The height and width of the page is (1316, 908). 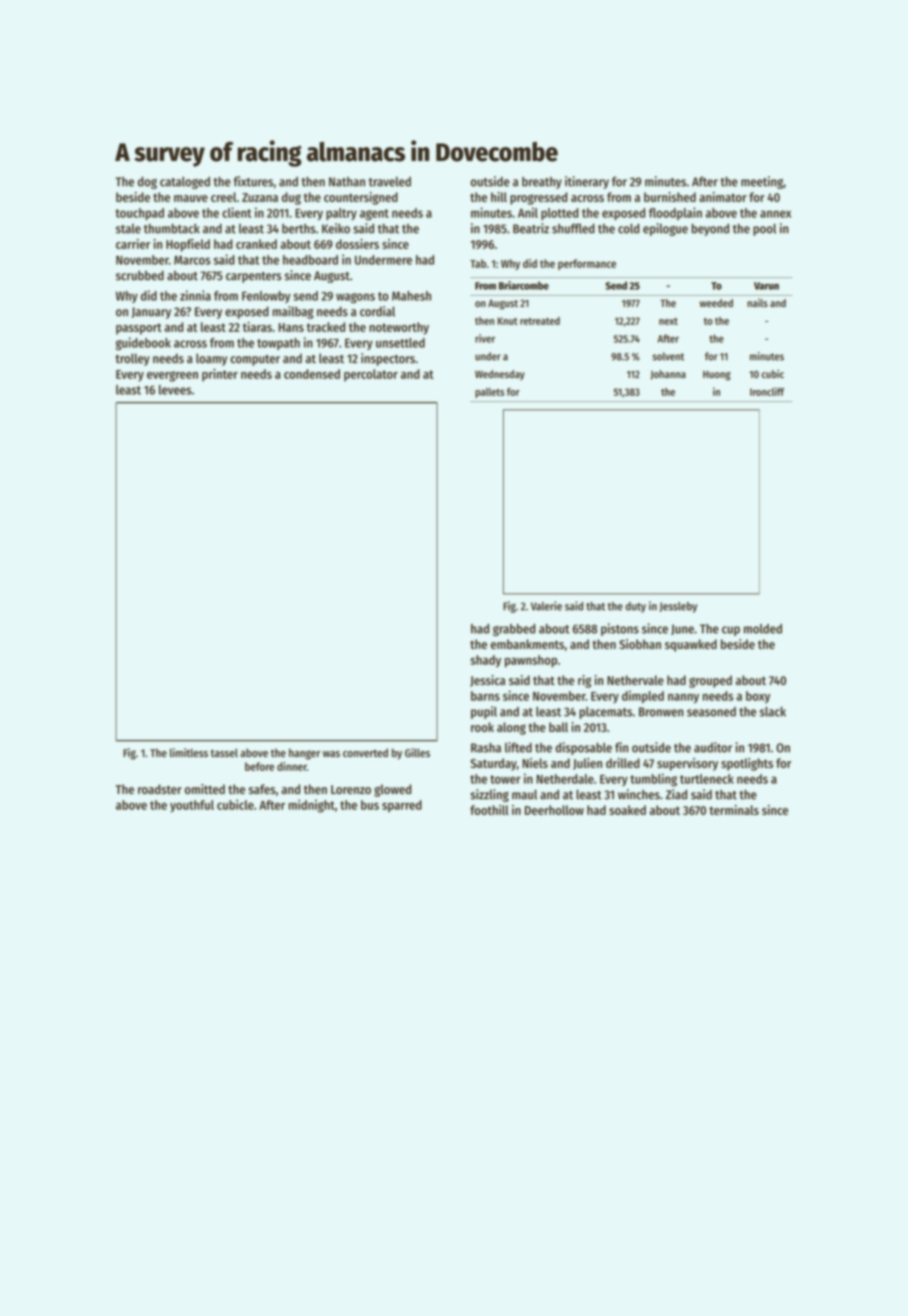 What do you see at coordinates (188, 245) in the page?
I see `Hopfield` at bounding box center [188, 245].
